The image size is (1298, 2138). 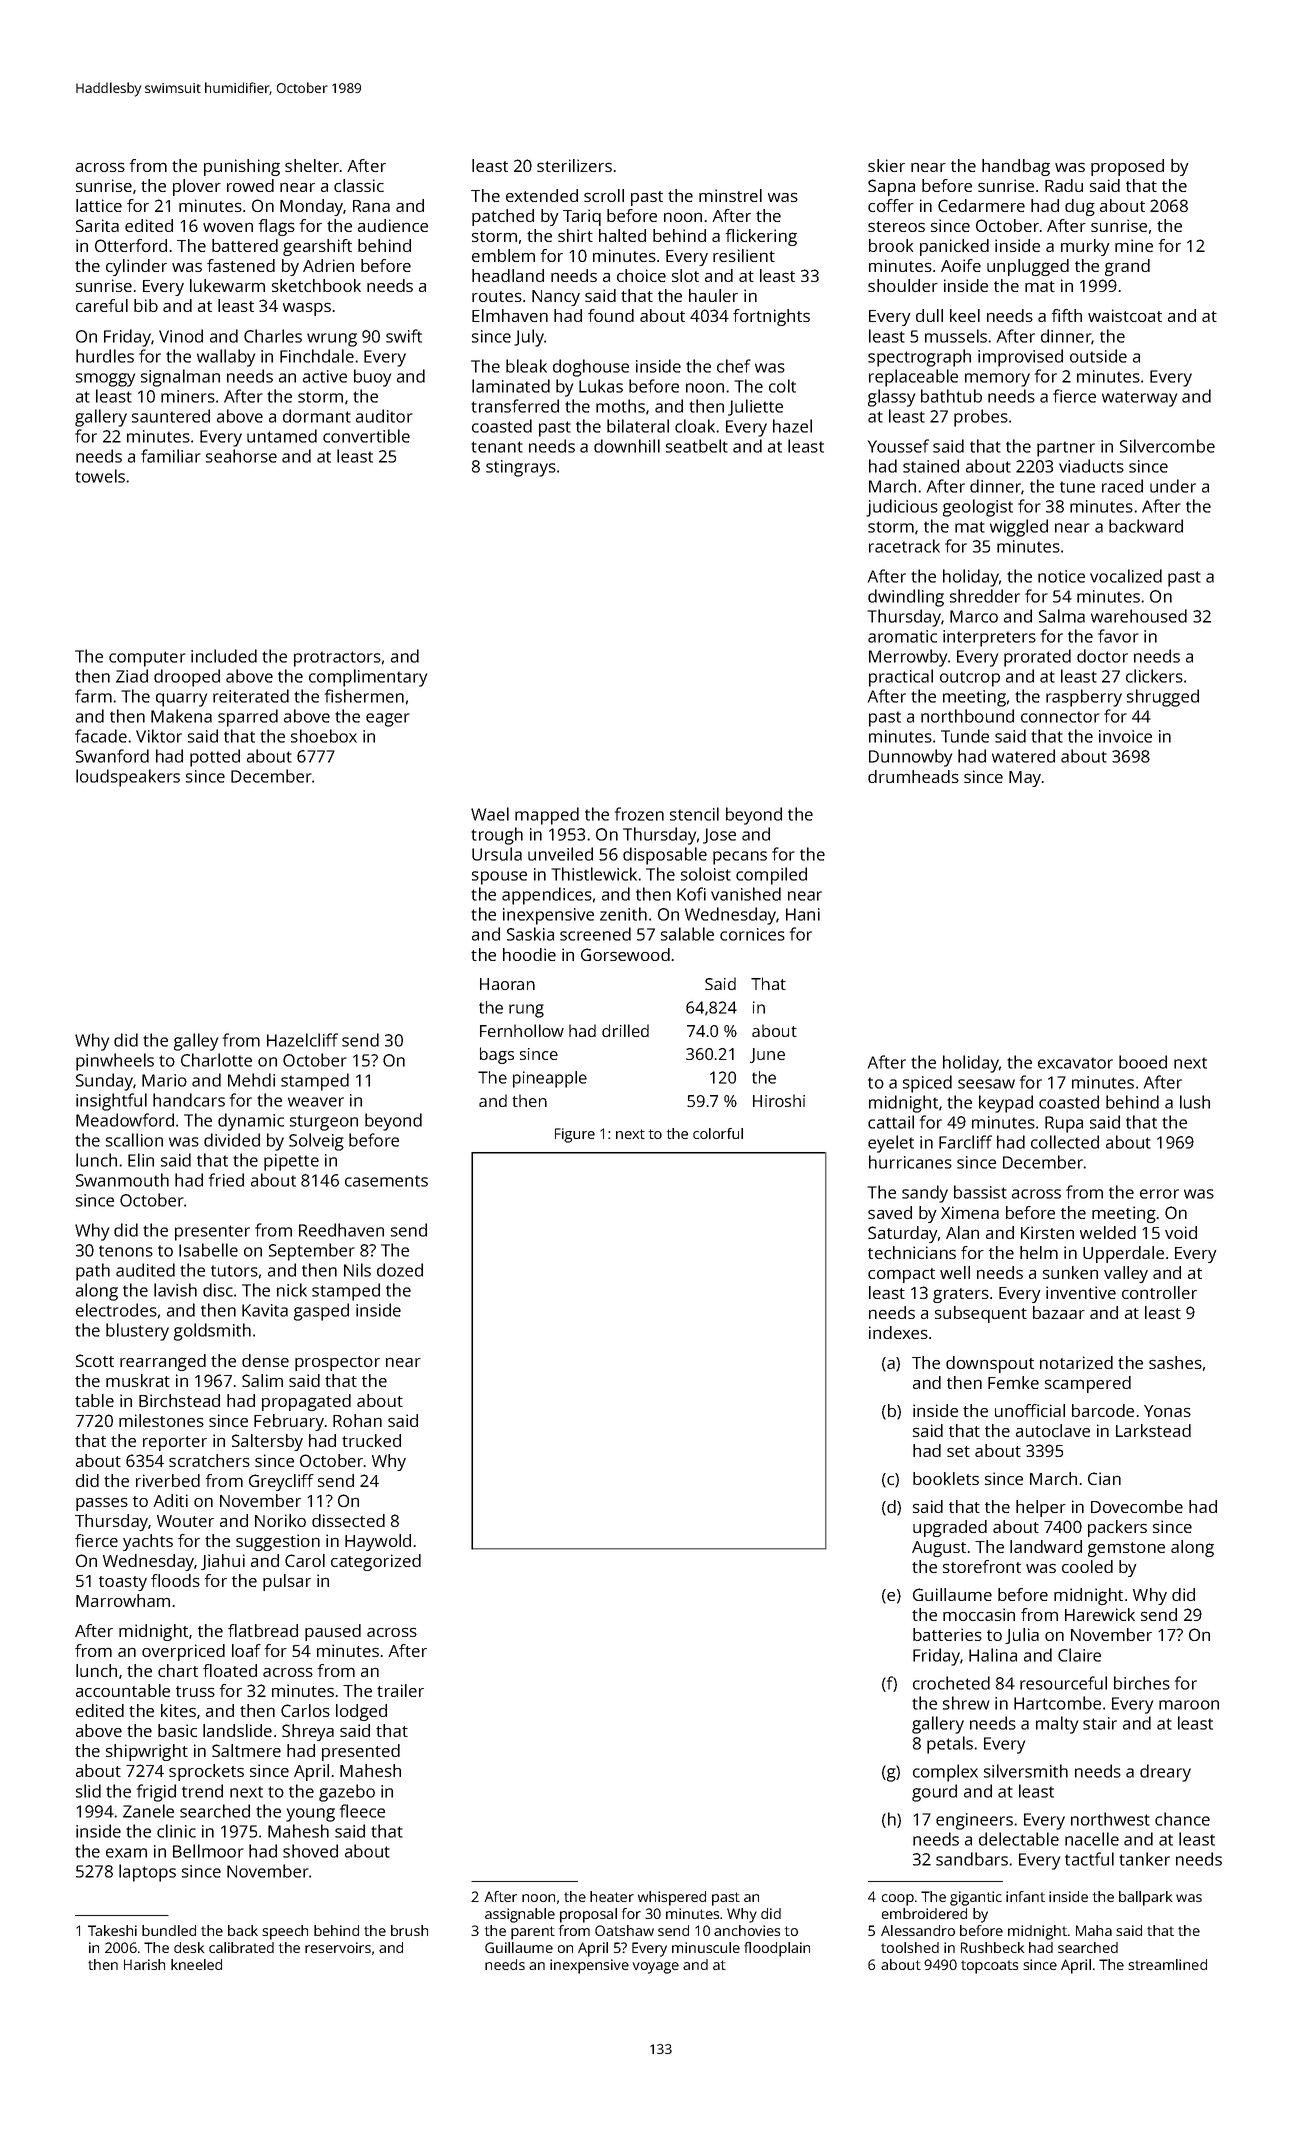 What do you see at coordinates (1125, 315) in the page?
I see `waistcoat` at bounding box center [1125, 315].
